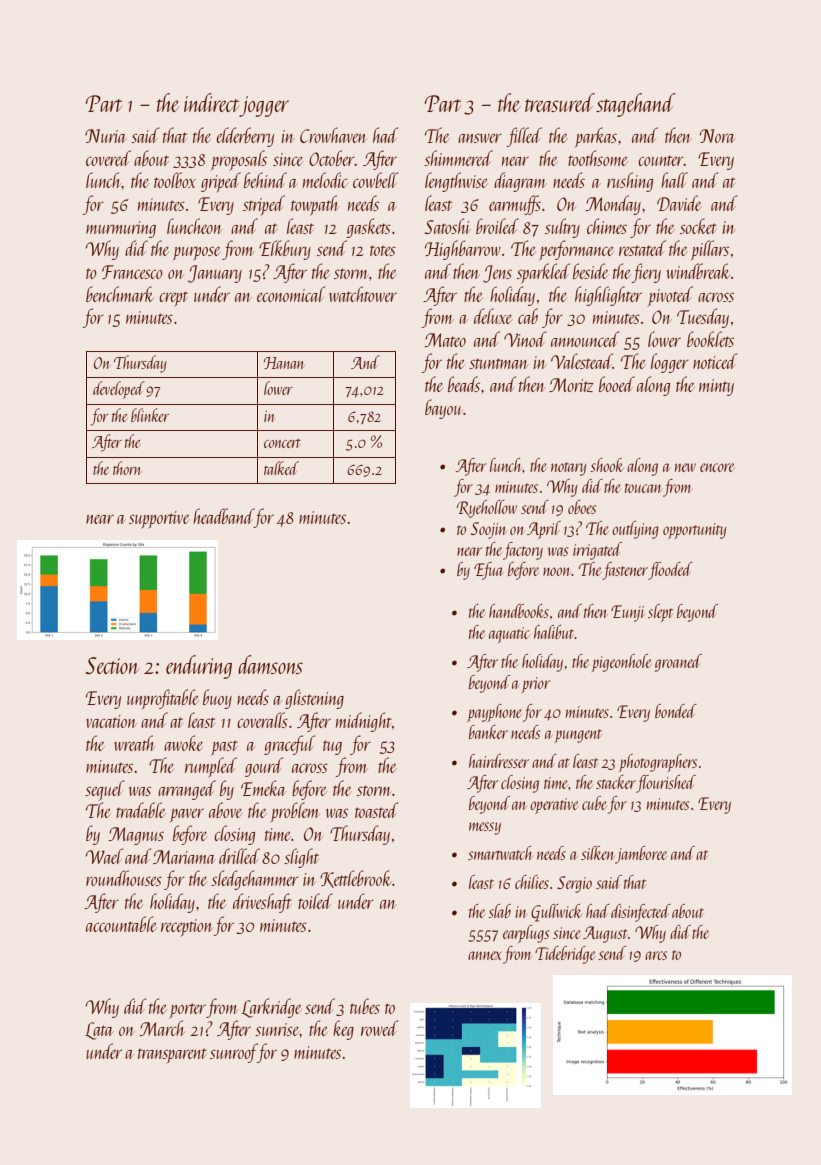 This document has width=821, height=1165. Describe the element at coordinates (211, 102) in the document. I see `indirect` at that location.
